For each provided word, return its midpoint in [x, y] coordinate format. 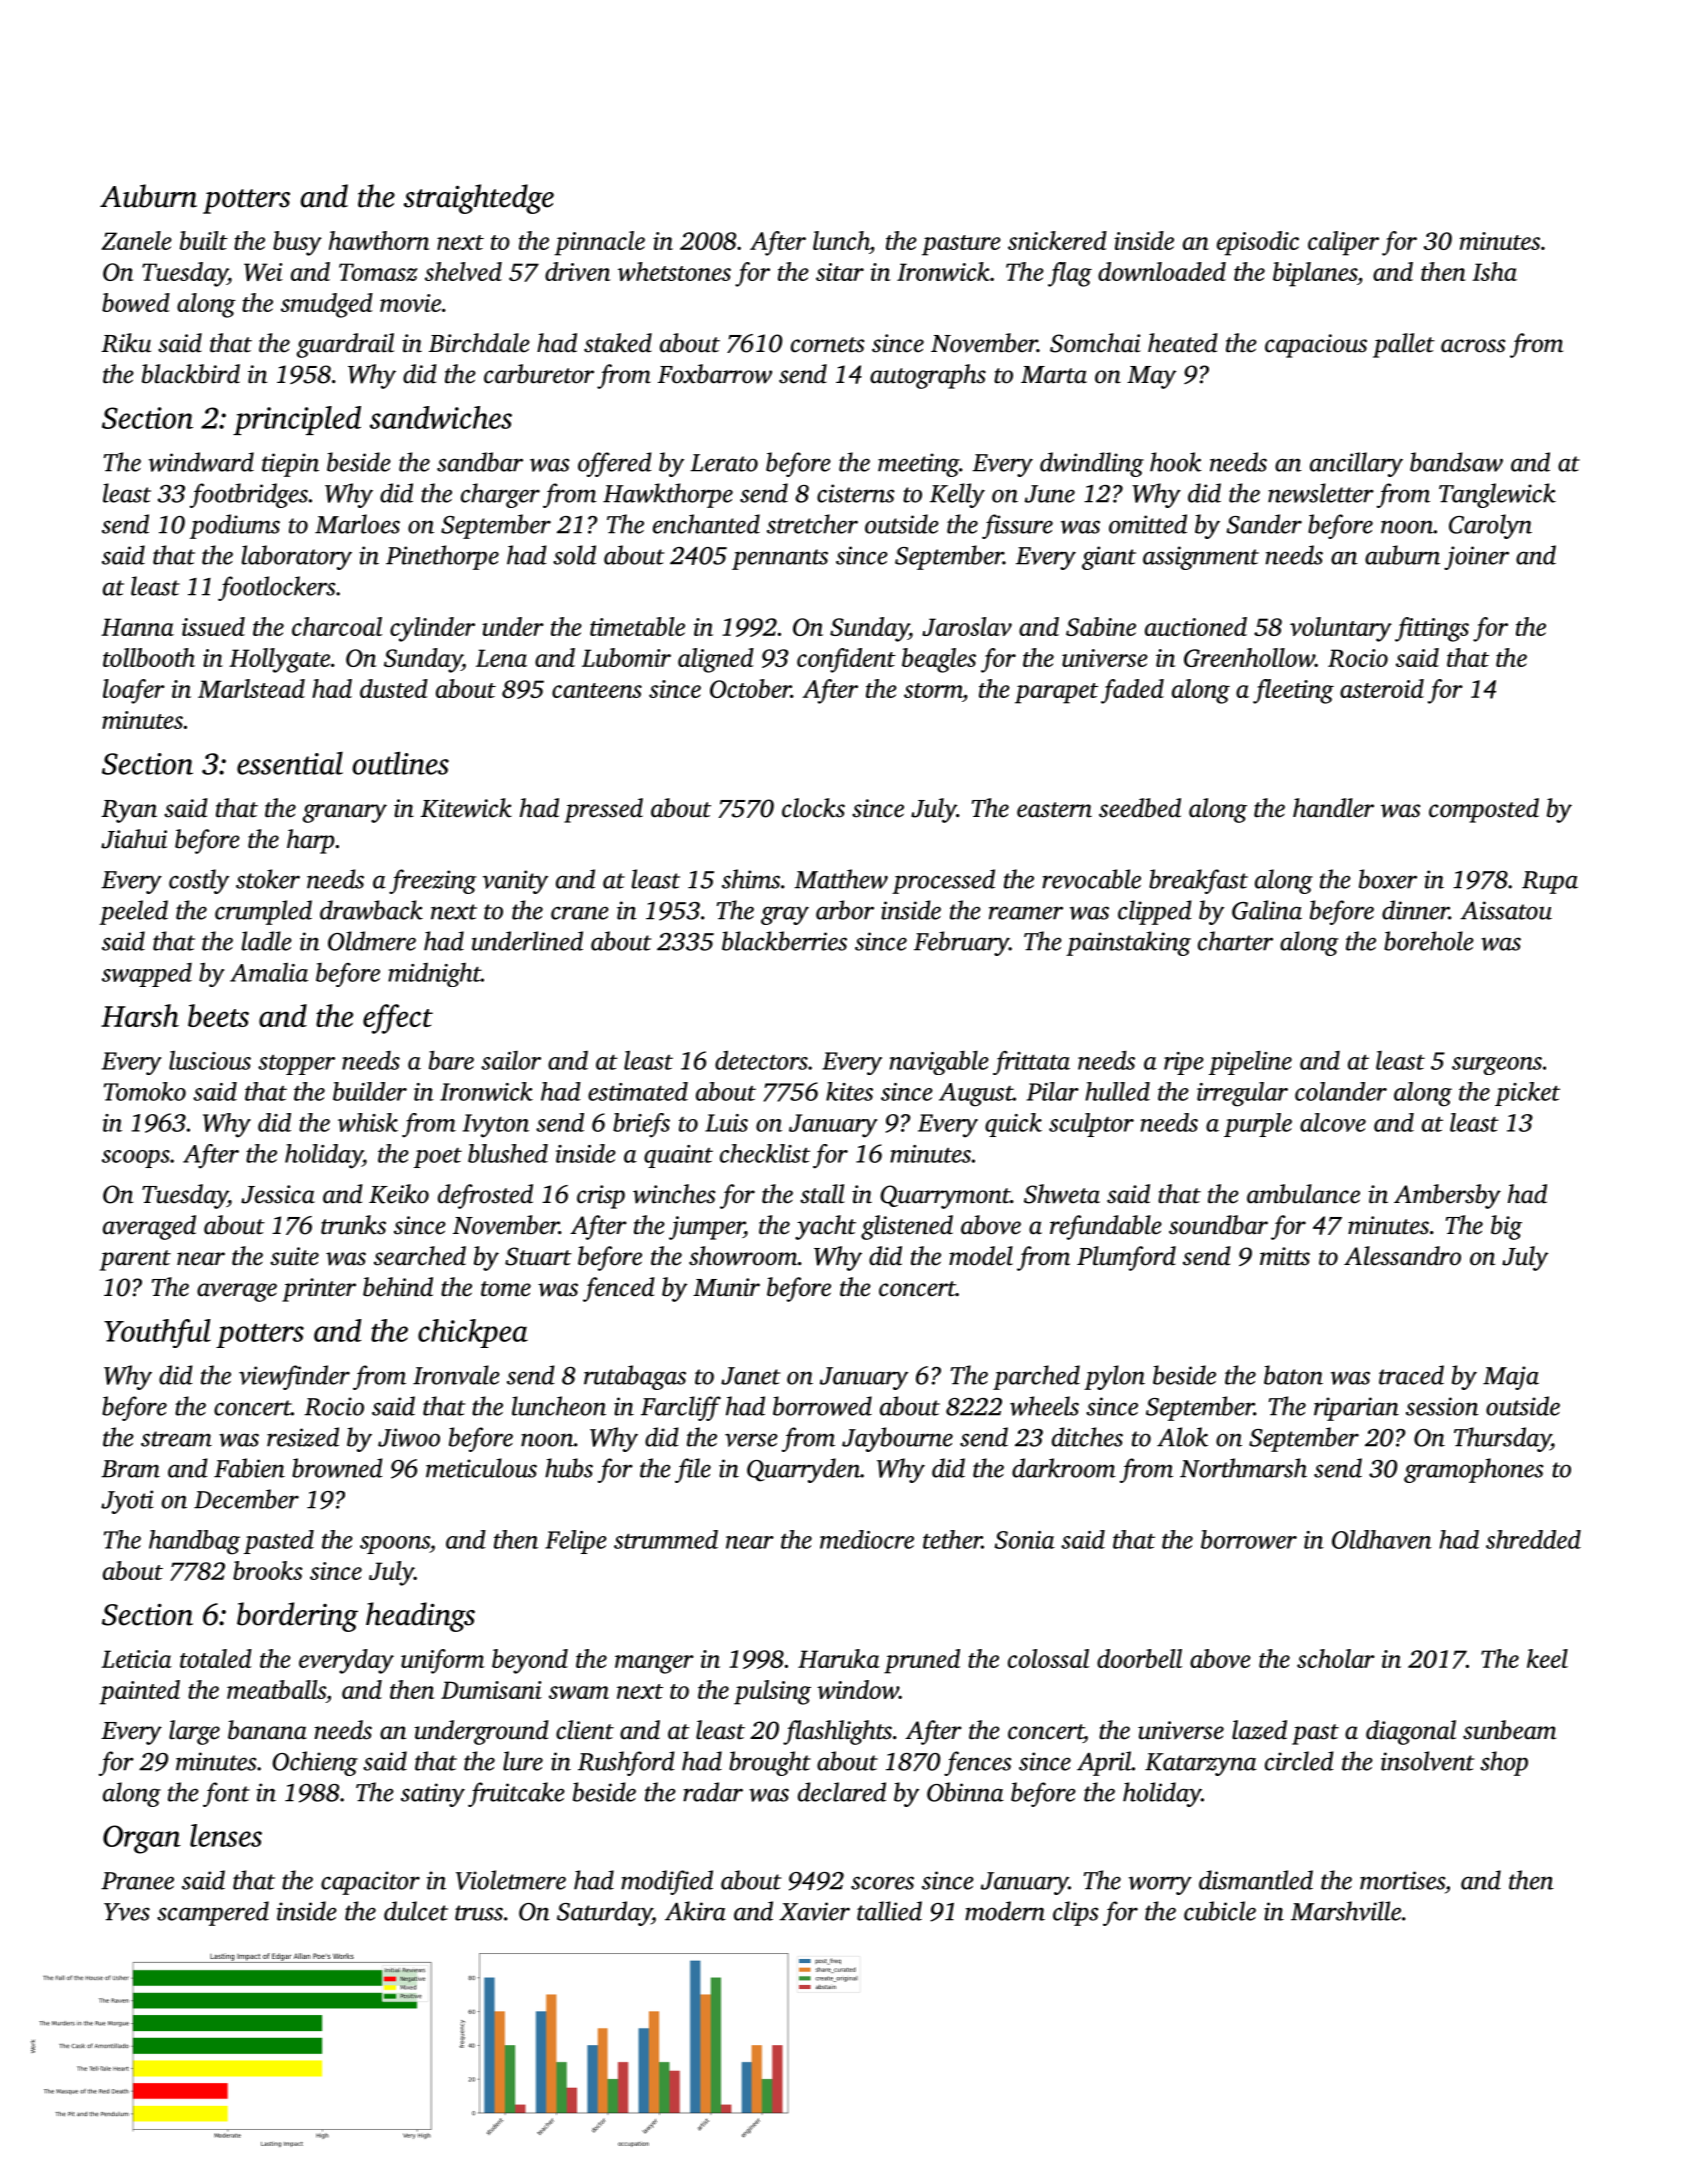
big [1506, 1227]
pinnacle [599, 243]
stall [822, 1194]
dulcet [416, 1911]
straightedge [479, 199]
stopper [296, 1065]
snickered [1057, 240]
